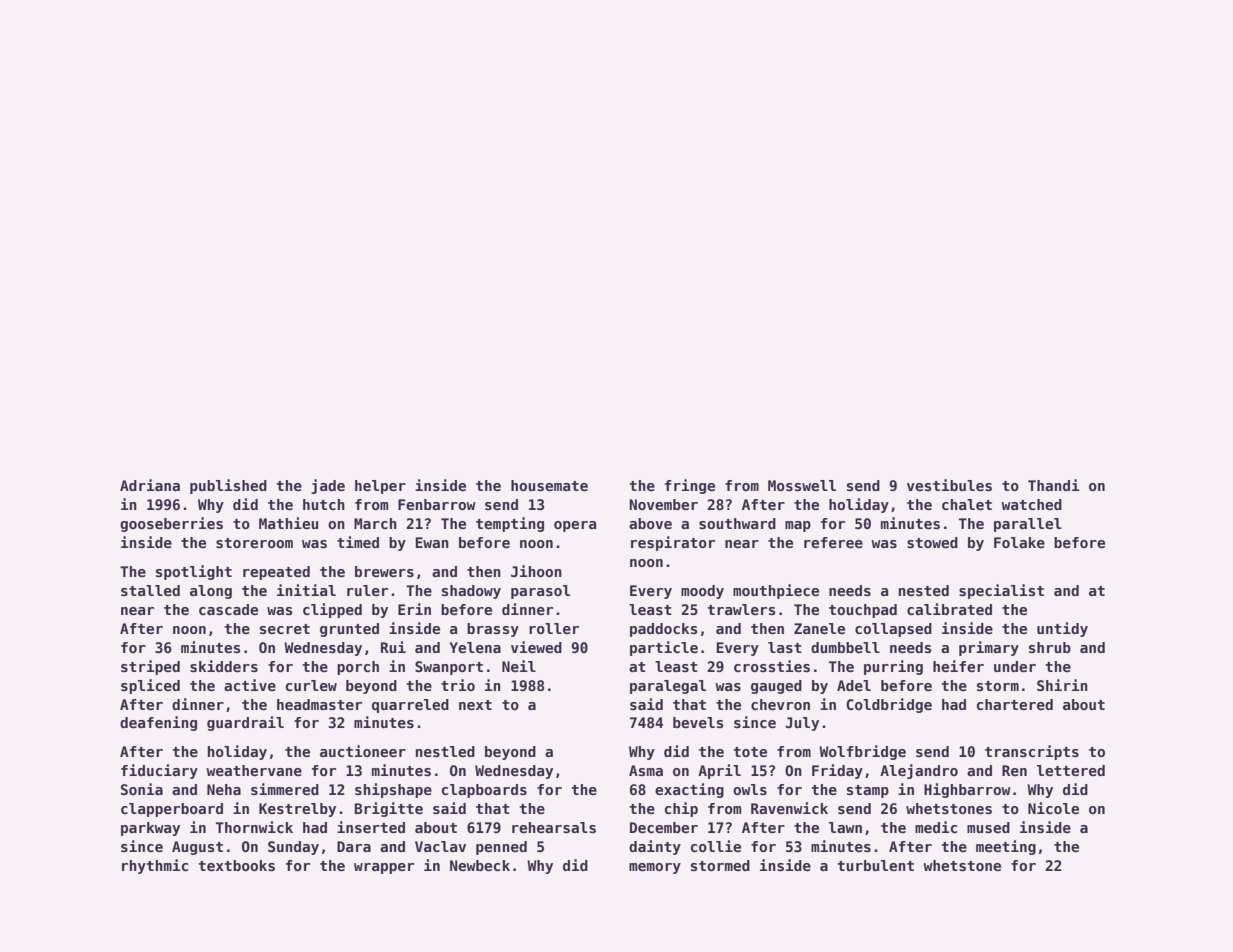  What do you see at coordinates (663, 504) in the screenshot?
I see `November` at bounding box center [663, 504].
